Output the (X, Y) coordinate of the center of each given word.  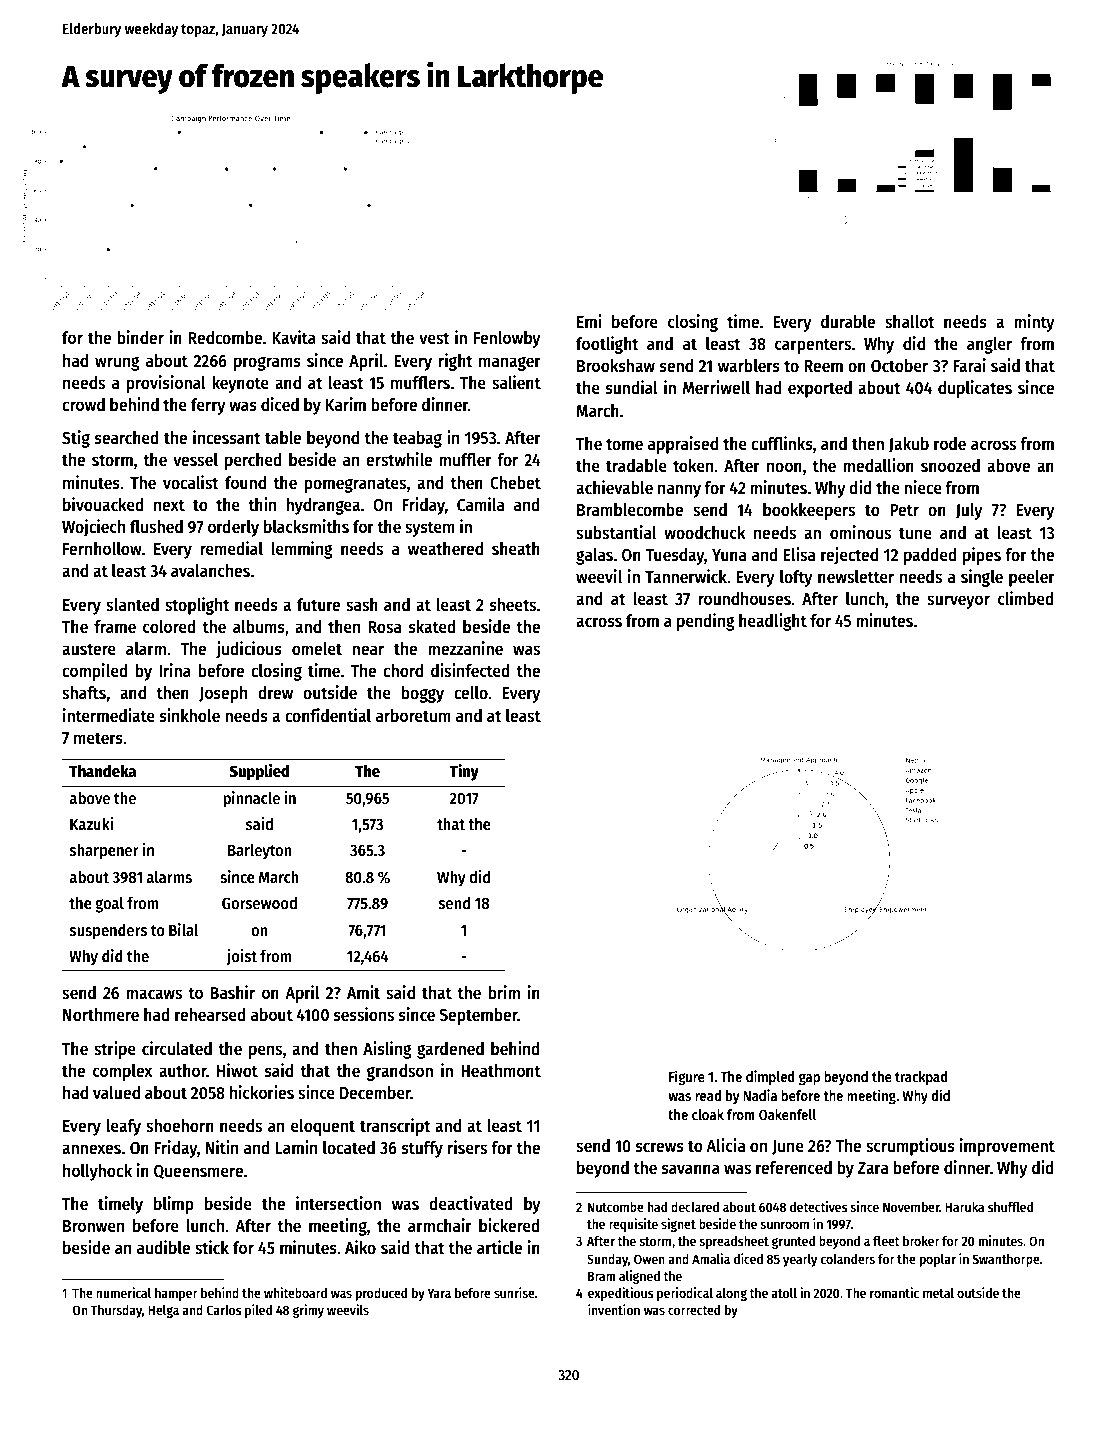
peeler (1032, 578)
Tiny (464, 772)
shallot (909, 322)
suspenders (108, 931)
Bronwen (93, 1226)
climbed (1026, 598)
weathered (445, 549)
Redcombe (225, 338)
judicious (249, 650)
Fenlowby (507, 339)
